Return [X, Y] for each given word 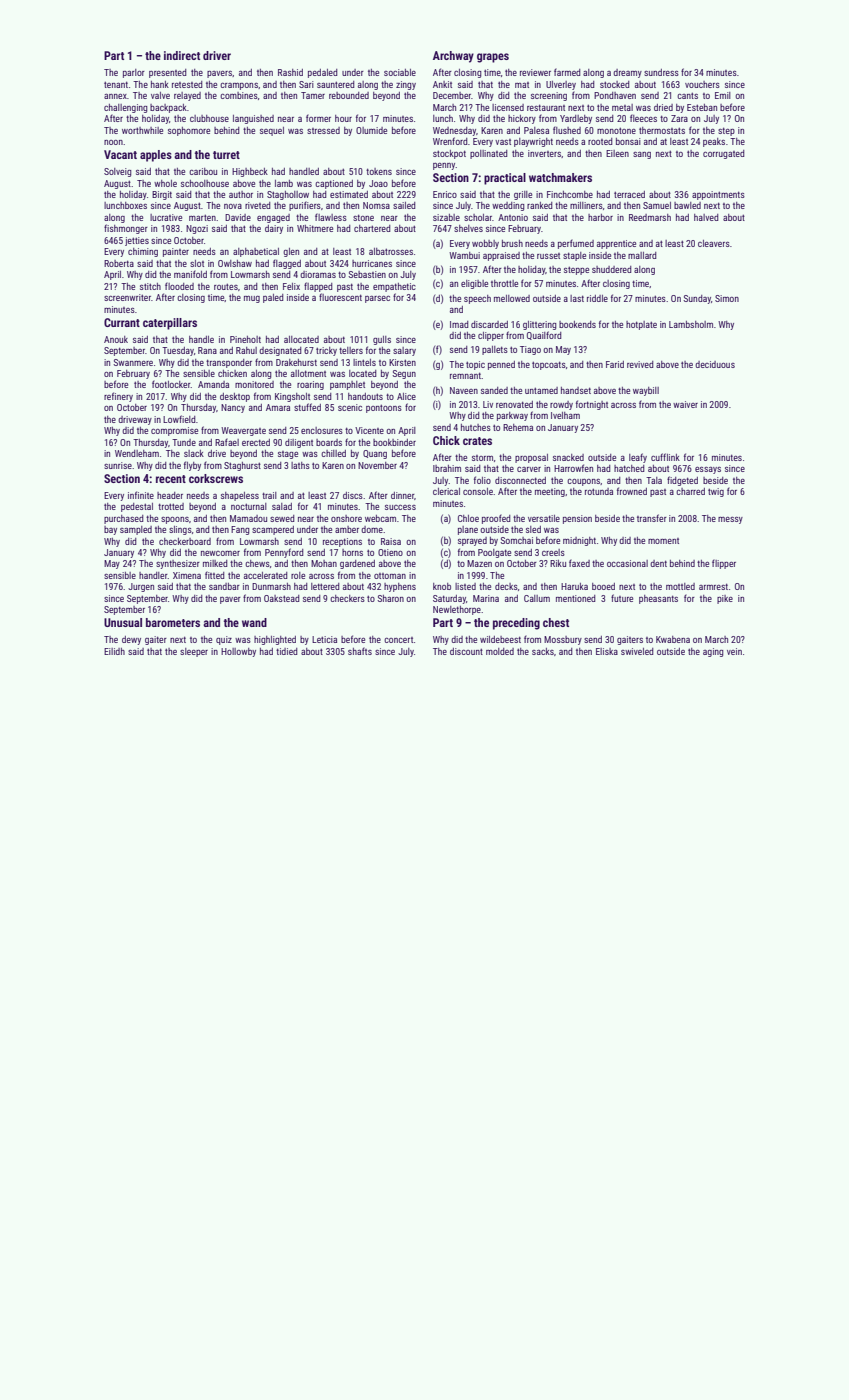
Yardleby [576, 119]
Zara [679, 118]
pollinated [489, 154]
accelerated [266, 575]
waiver [685, 404]
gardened [357, 564]
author [241, 194]
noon [113, 142]
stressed [323, 130]
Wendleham [137, 453]
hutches [476, 427]
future [622, 598]
